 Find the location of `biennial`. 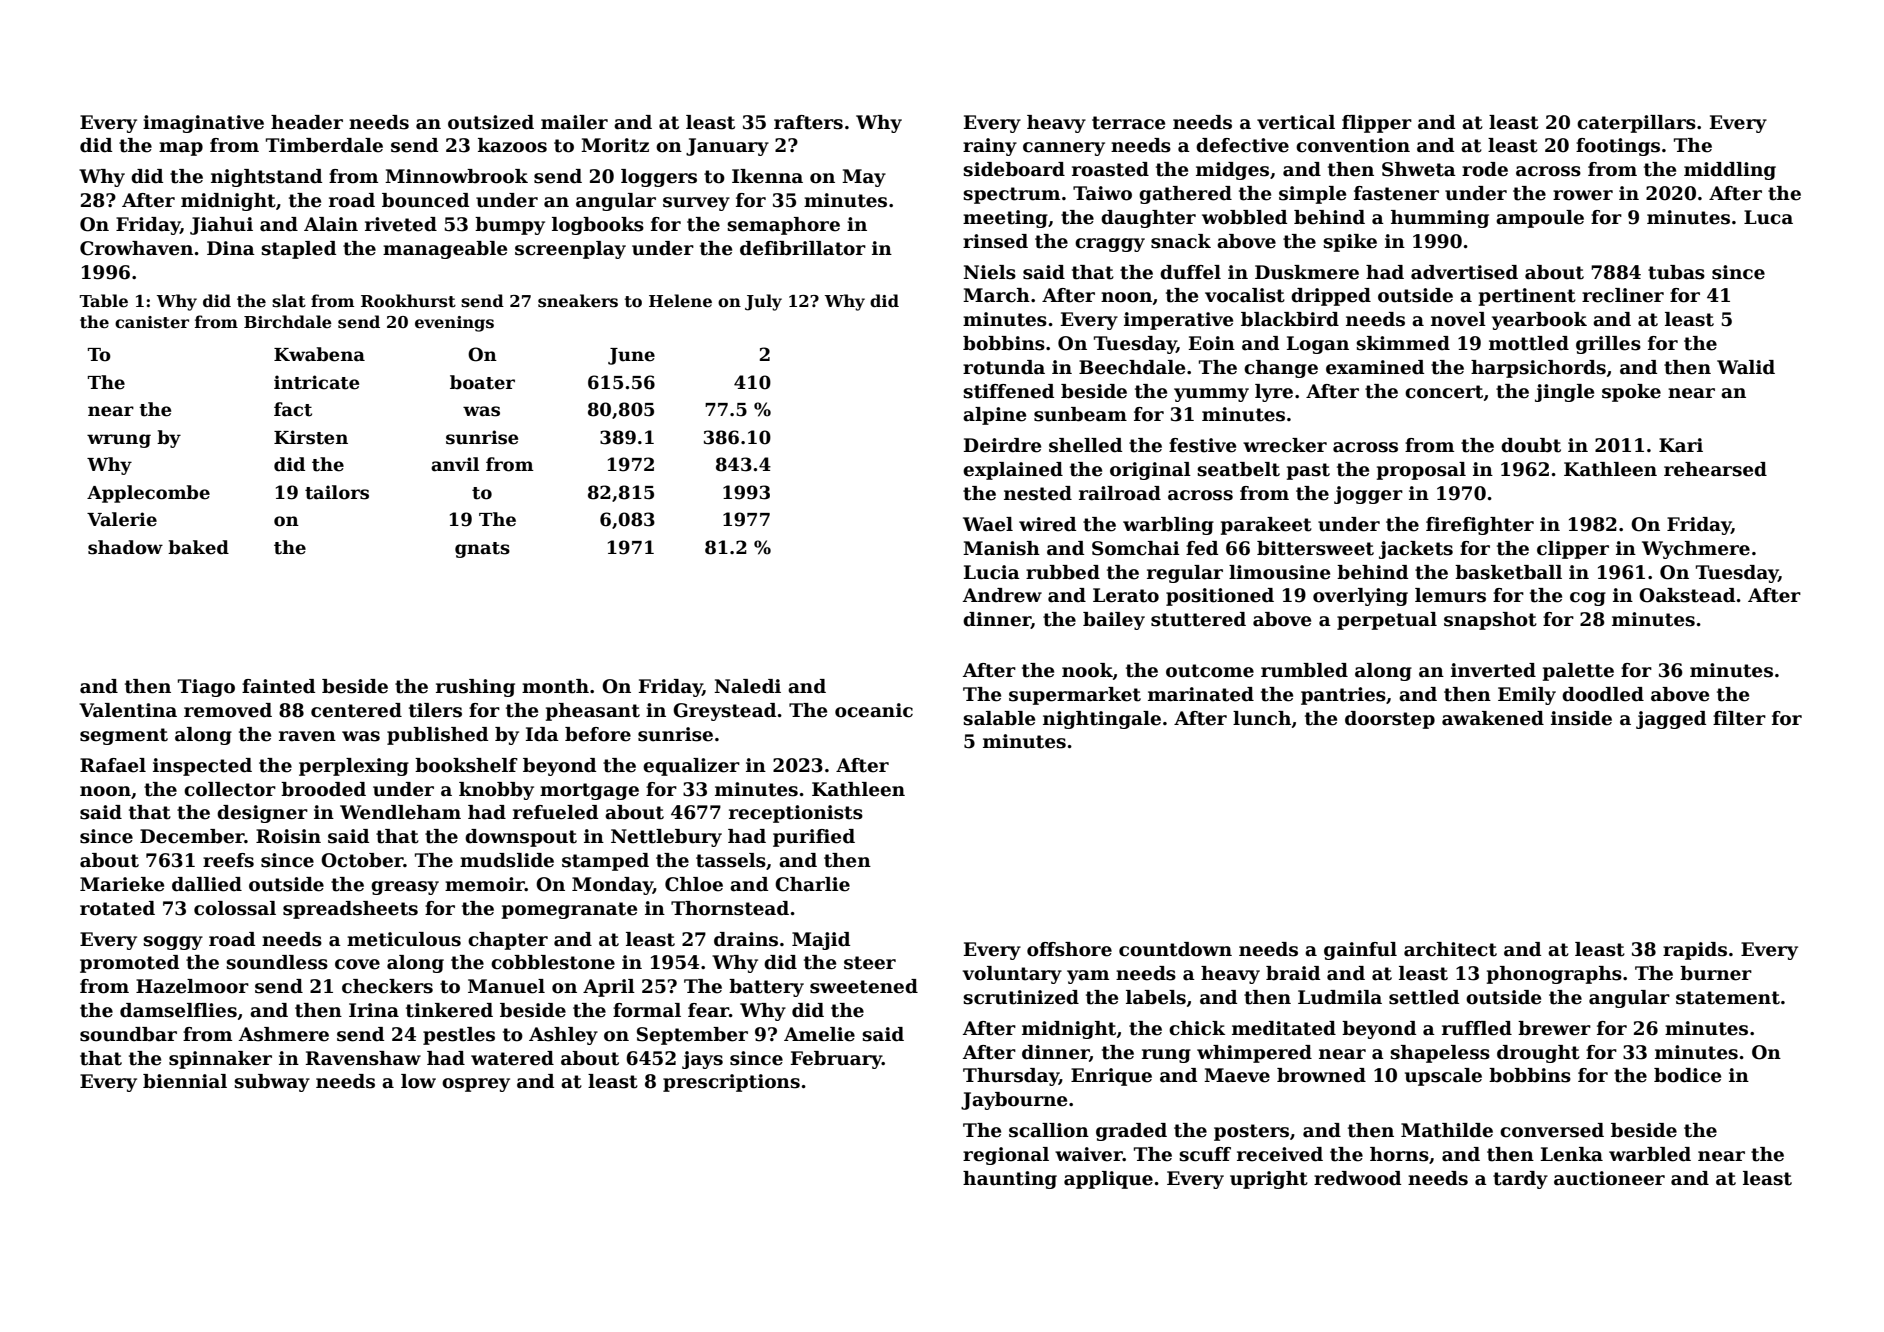

biennial is located at coordinates (185, 1081).
